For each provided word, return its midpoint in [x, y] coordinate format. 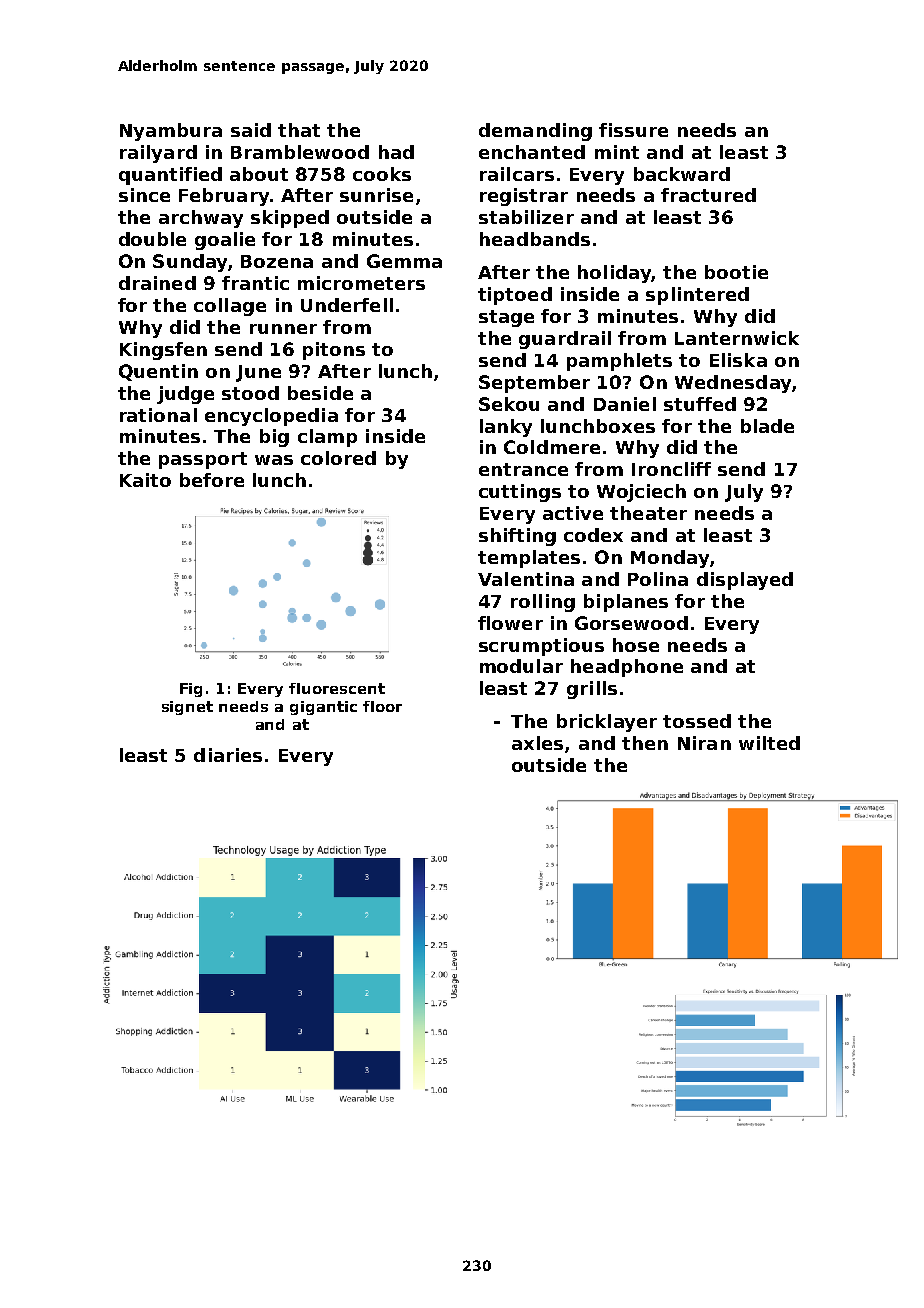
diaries [228, 755]
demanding [535, 132]
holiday [614, 274]
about [259, 174]
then [645, 743]
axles [537, 743]
